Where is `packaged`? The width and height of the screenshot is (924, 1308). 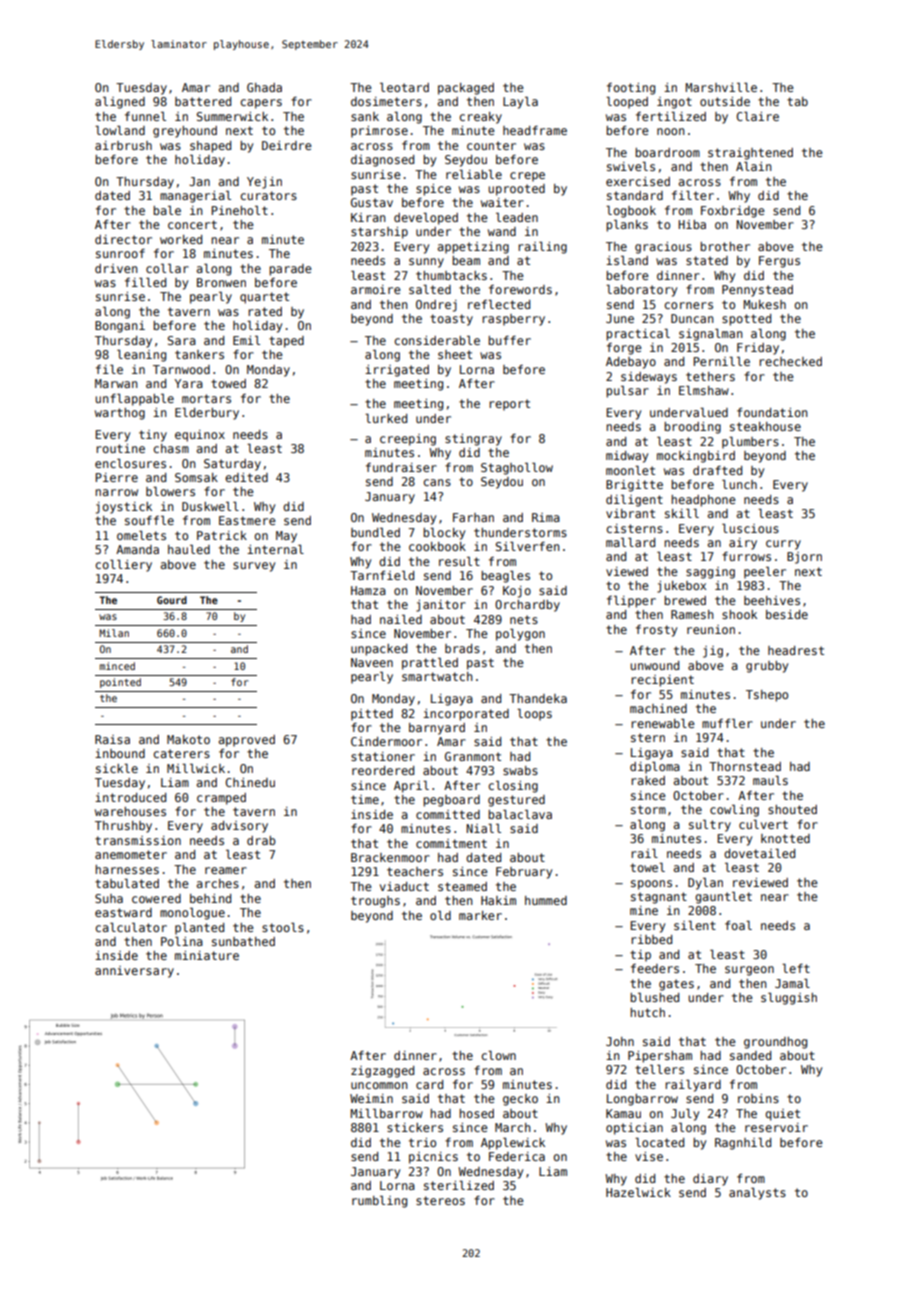 packaged is located at coordinates (466, 89).
